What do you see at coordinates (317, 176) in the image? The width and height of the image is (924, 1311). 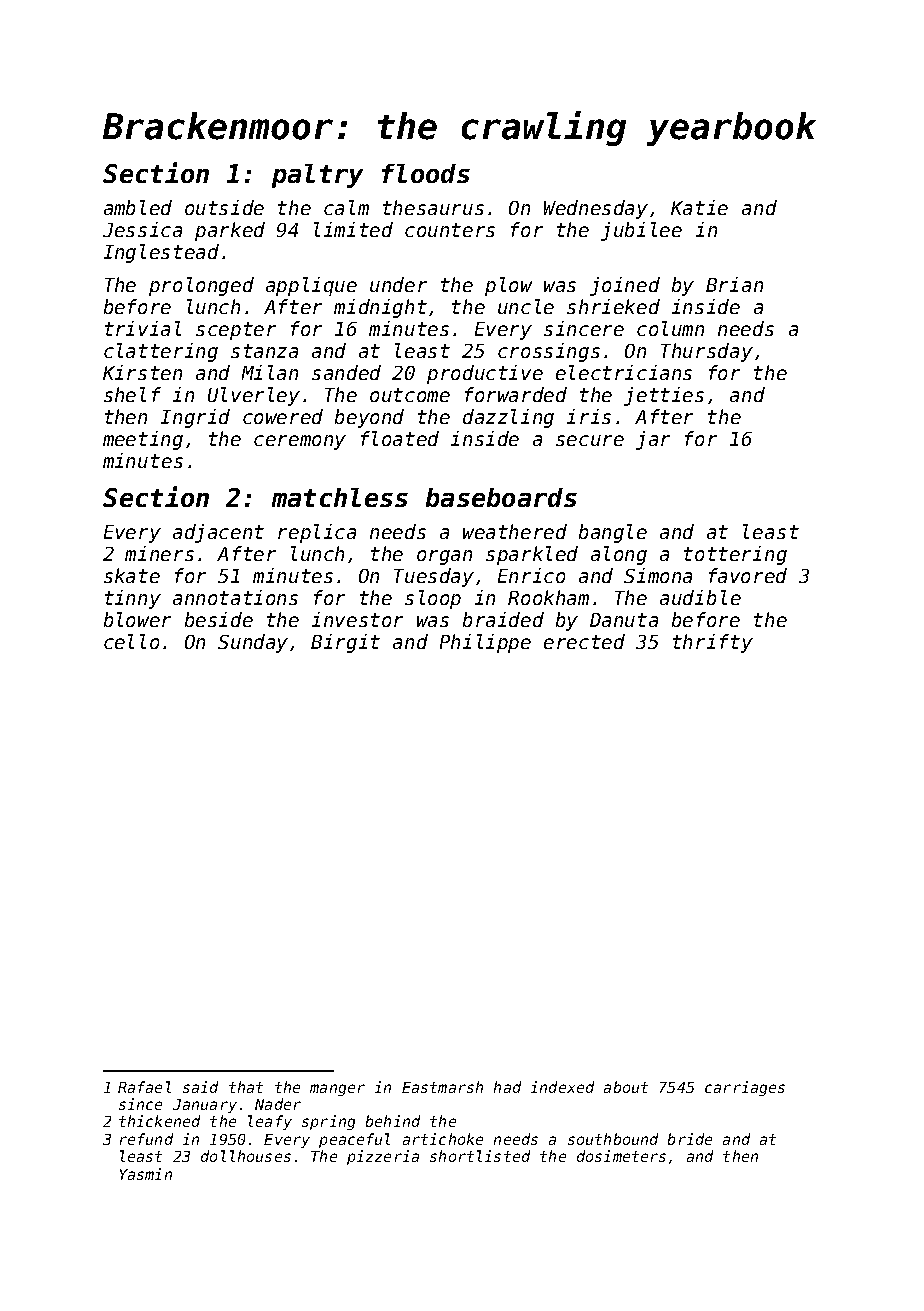 I see `paltry` at bounding box center [317, 176].
